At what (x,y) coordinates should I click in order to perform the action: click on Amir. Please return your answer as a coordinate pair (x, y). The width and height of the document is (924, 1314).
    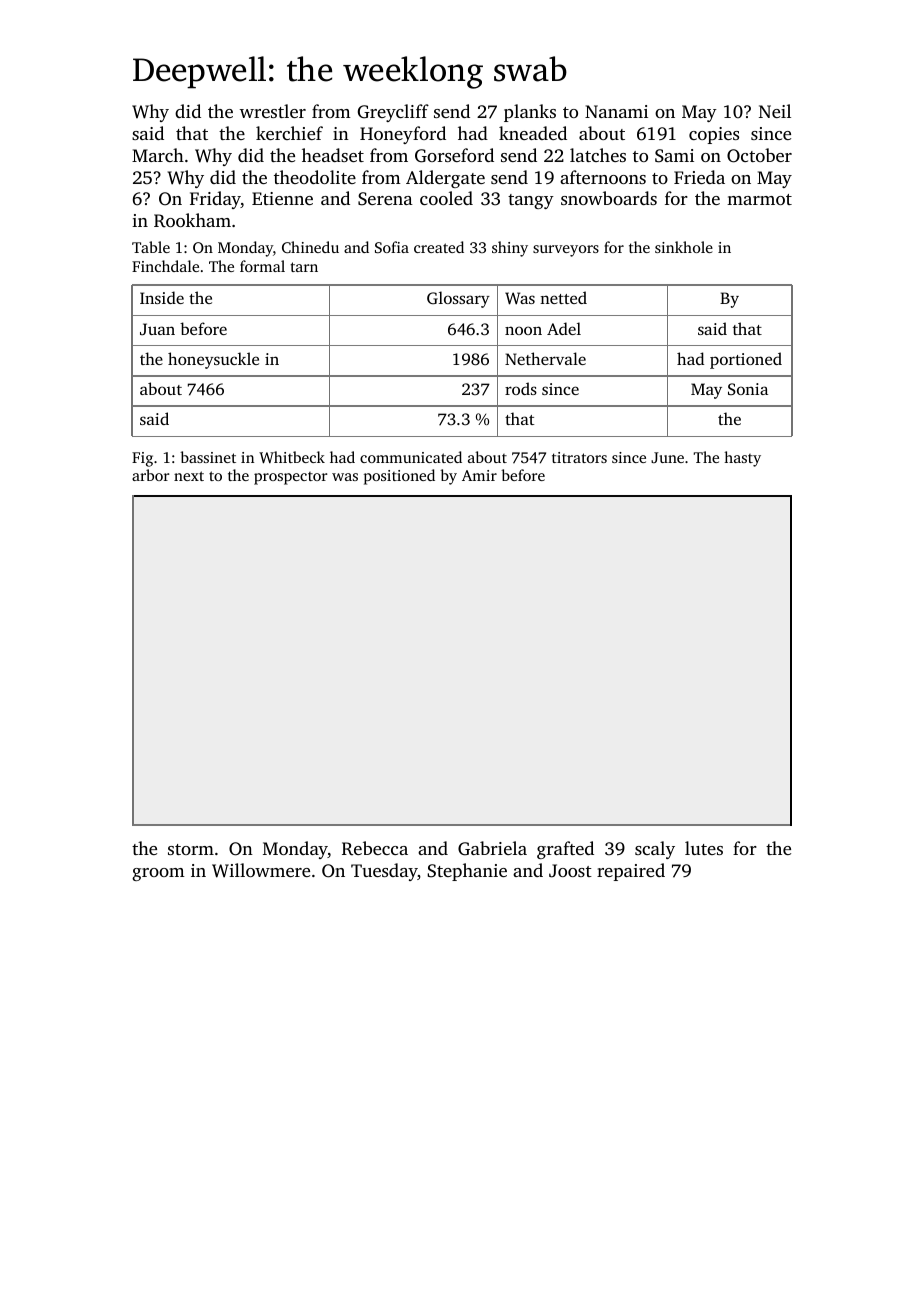
    Looking at the image, I should click on (479, 475).
